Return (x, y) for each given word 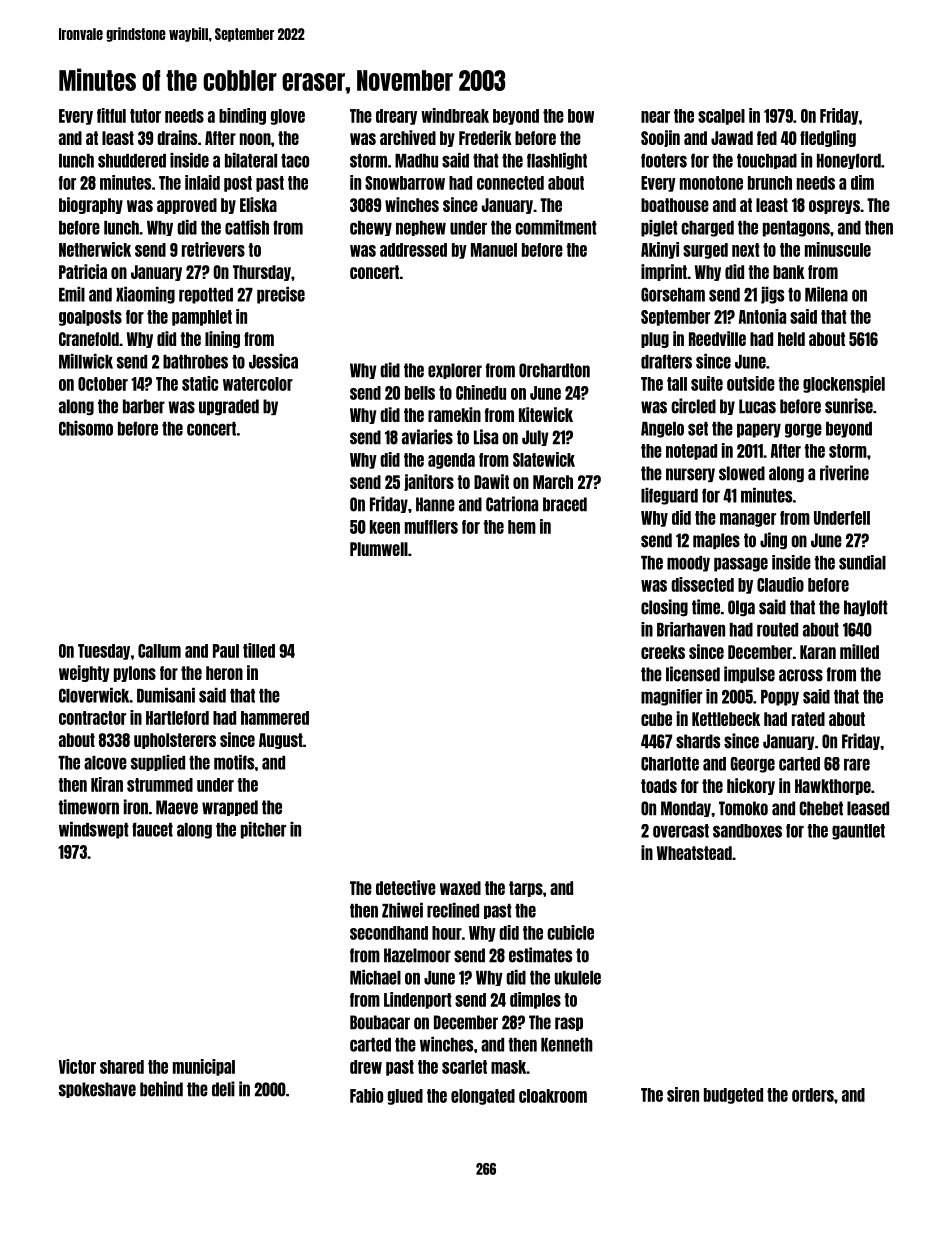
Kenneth (567, 1045)
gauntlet (858, 832)
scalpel (721, 117)
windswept (94, 830)
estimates (540, 955)
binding (242, 116)
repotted (206, 296)
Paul (226, 651)
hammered (275, 718)
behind (161, 1089)
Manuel (494, 250)
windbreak (455, 115)
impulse (749, 674)
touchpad (767, 161)
